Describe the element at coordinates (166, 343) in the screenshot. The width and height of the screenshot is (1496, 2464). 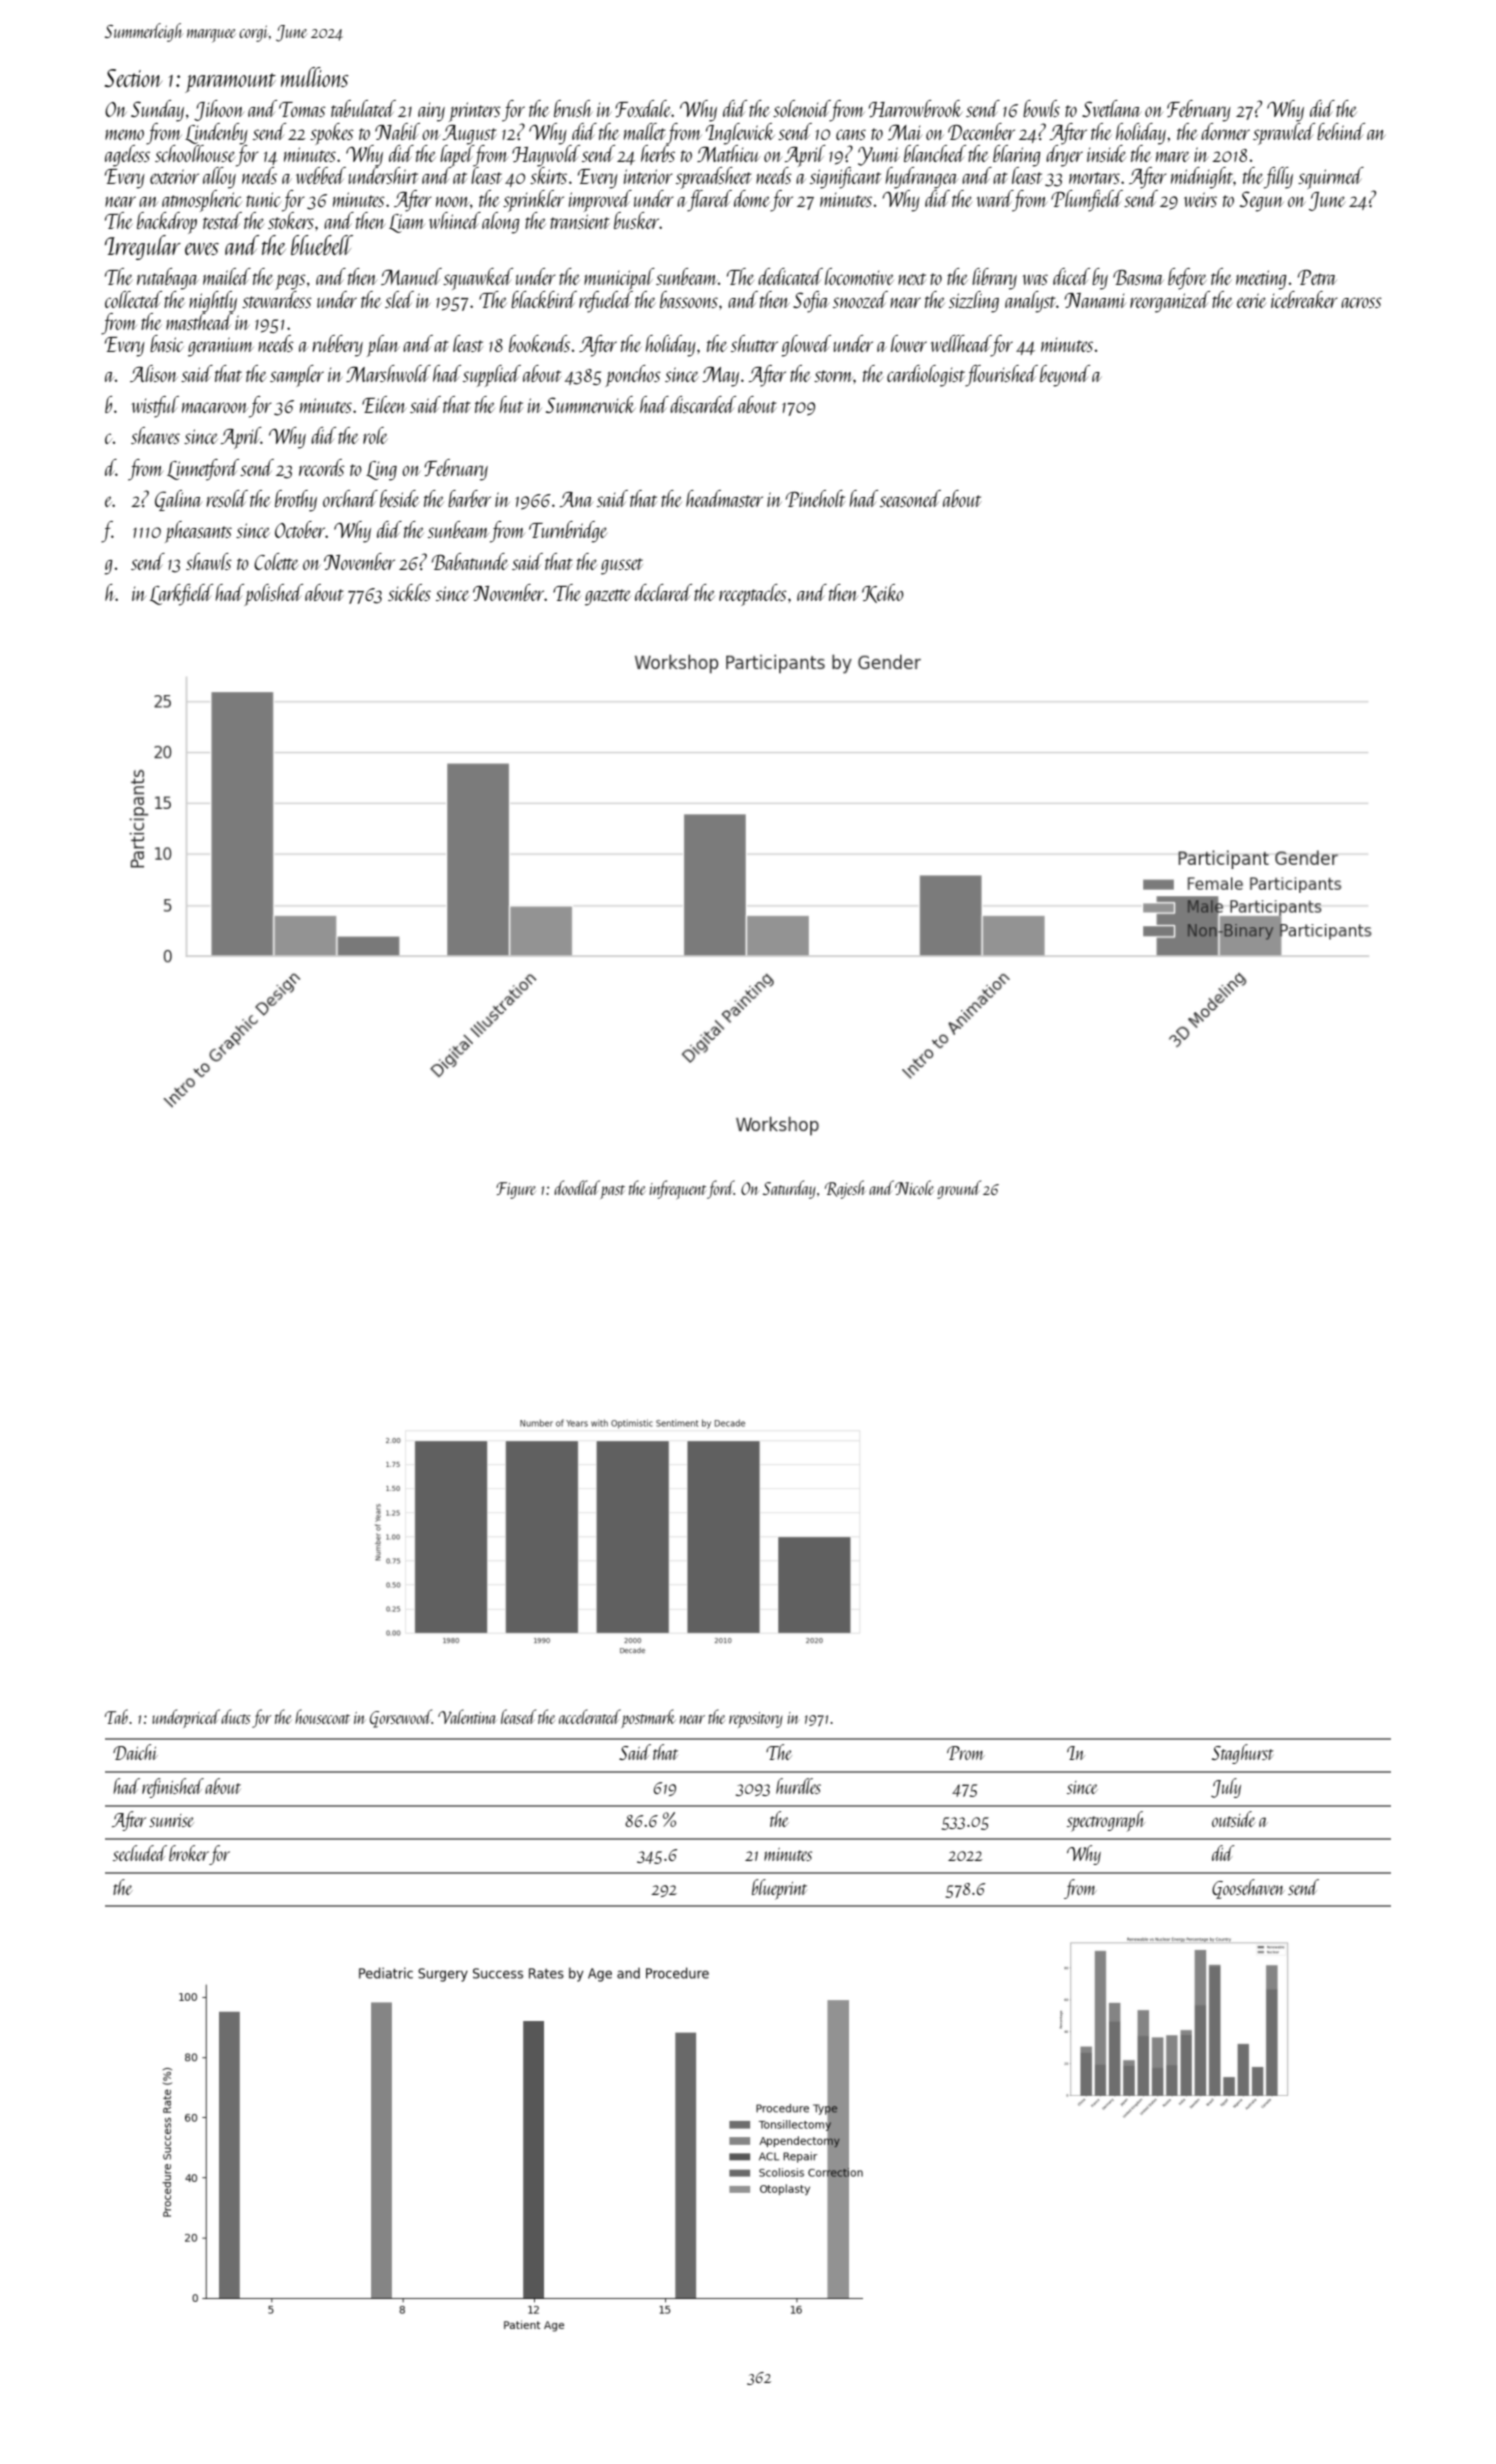
I see `basic` at that location.
